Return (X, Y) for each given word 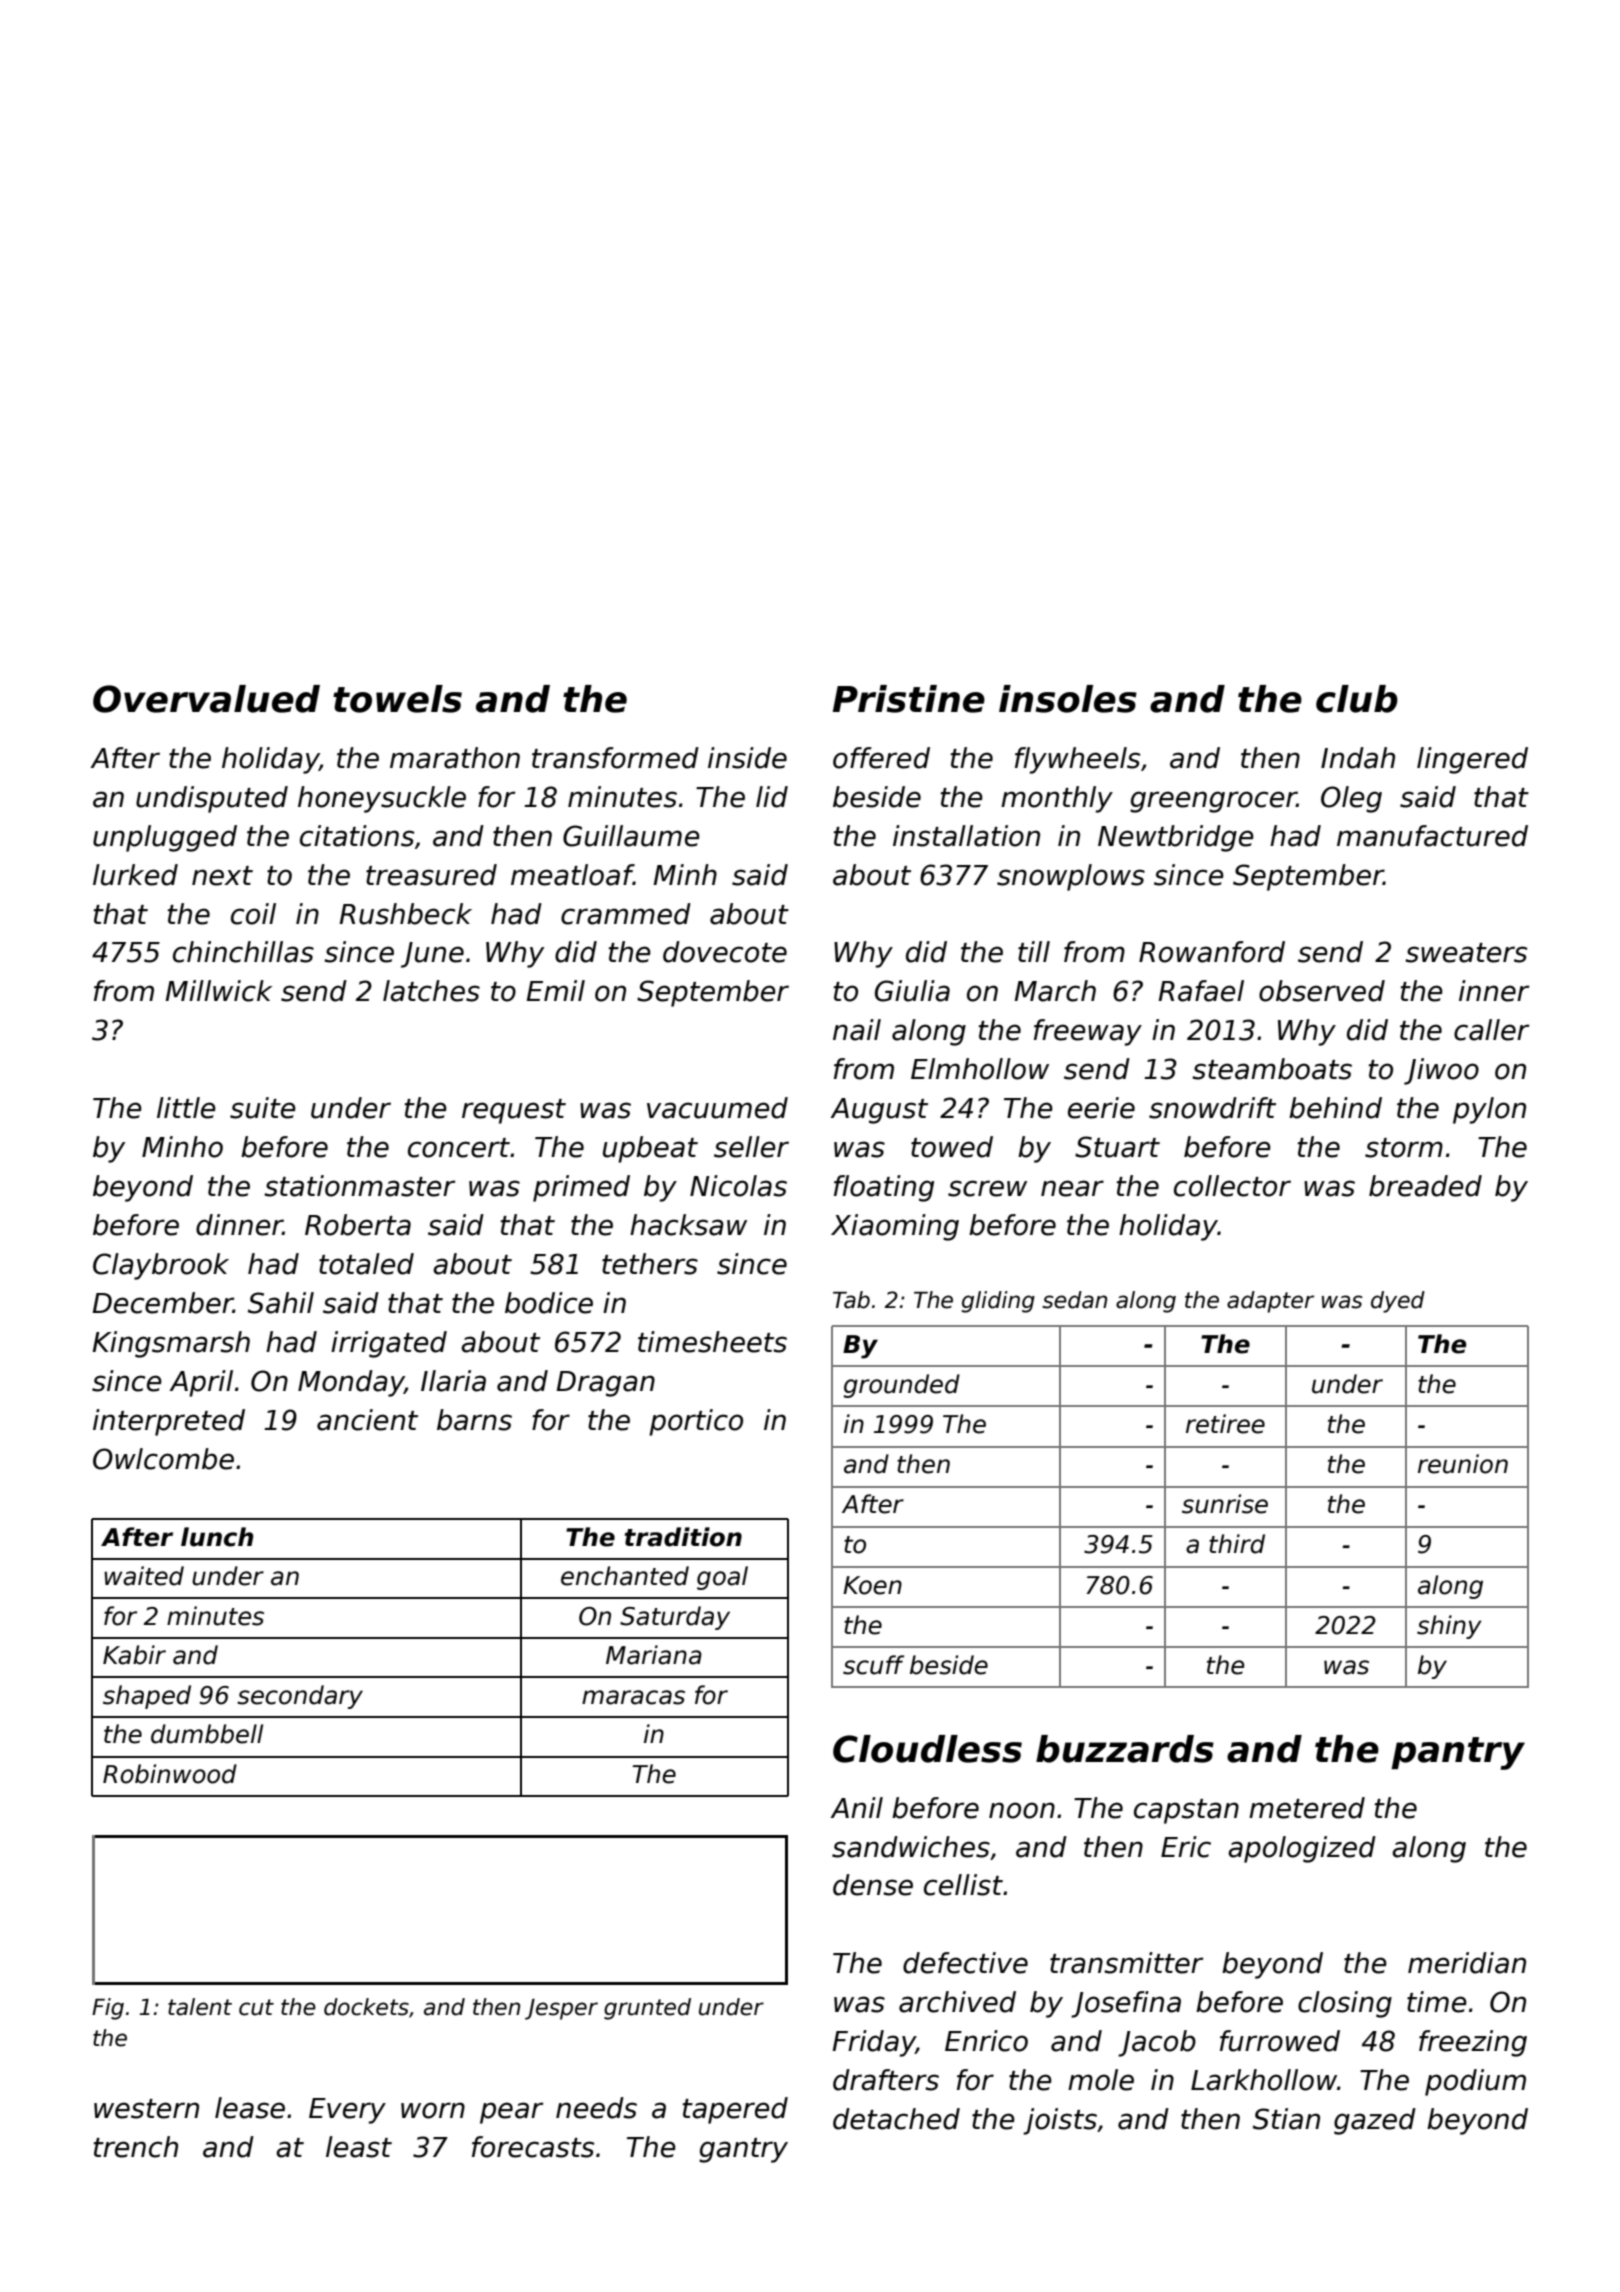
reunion (1463, 1464)
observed (1322, 991)
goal (722, 1578)
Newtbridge (1176, 838)
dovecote (725, 952)
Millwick (218, 991)
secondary (300, 1697)
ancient (367, 1420)
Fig (108, 2009)
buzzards (1125, 1749)
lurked (135, 875)
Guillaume (631, 836)
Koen (872, 1585)
